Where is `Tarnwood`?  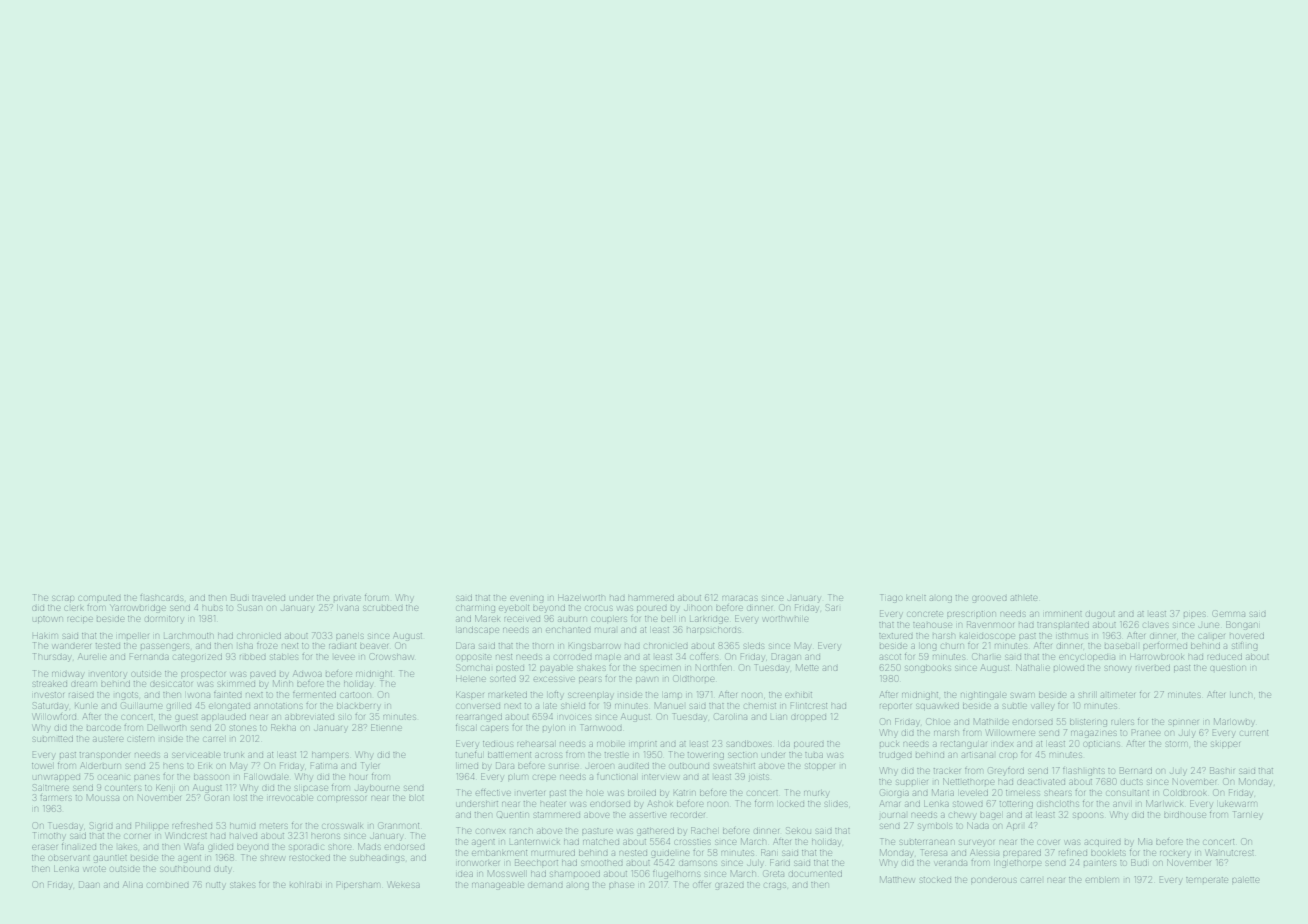 Tarnwood is located at coordinates (601, 727).
